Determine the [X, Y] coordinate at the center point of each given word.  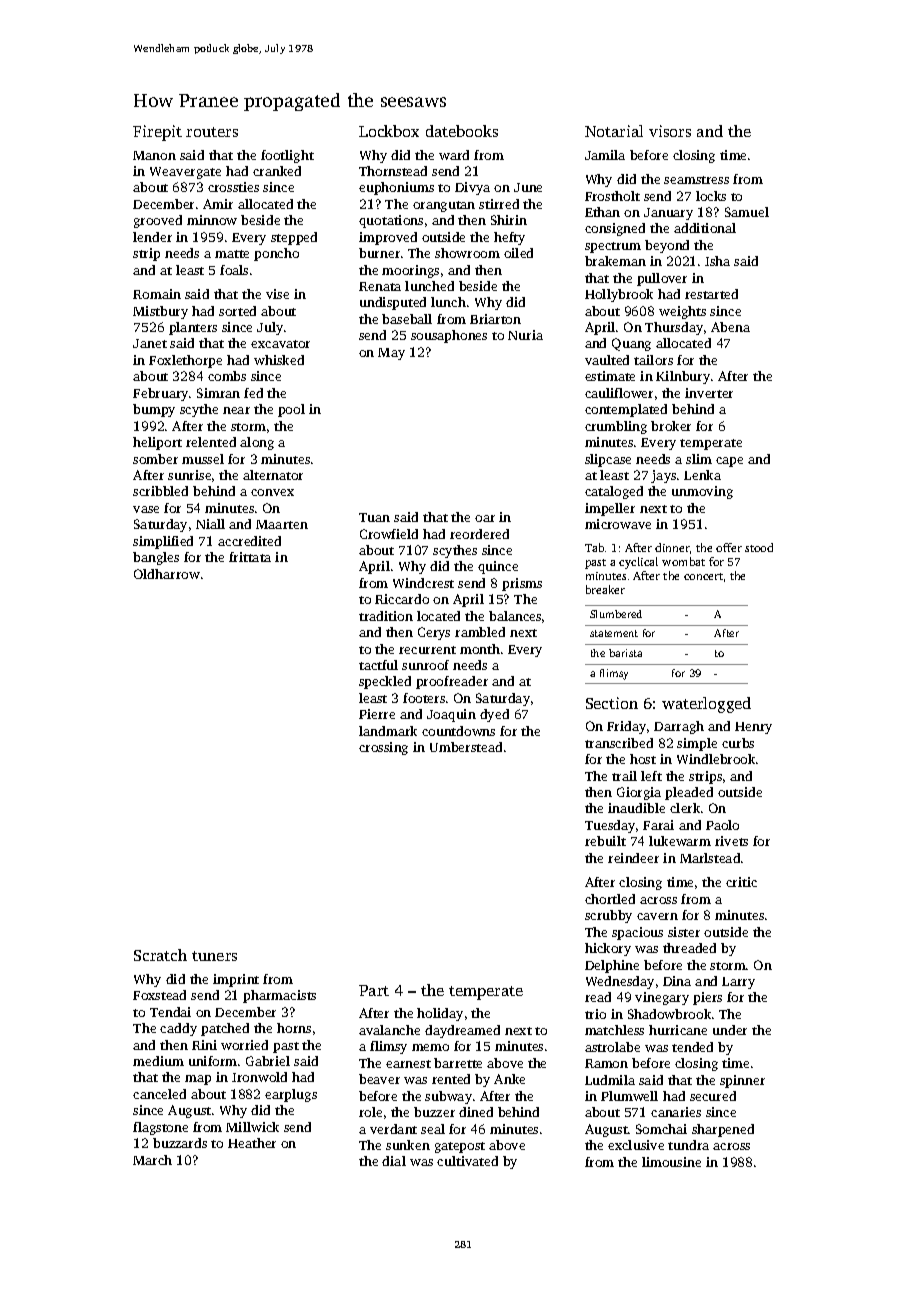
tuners [214, 956]
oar [485, 518]
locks [711, 196]
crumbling [616, 427]
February [160, 394]
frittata [250, 557]
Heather [252, 1143]
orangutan [444, 206]
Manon [154, 155]
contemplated [626, 410]
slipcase [608, 460]
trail [624, 776]
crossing [383, 748]
